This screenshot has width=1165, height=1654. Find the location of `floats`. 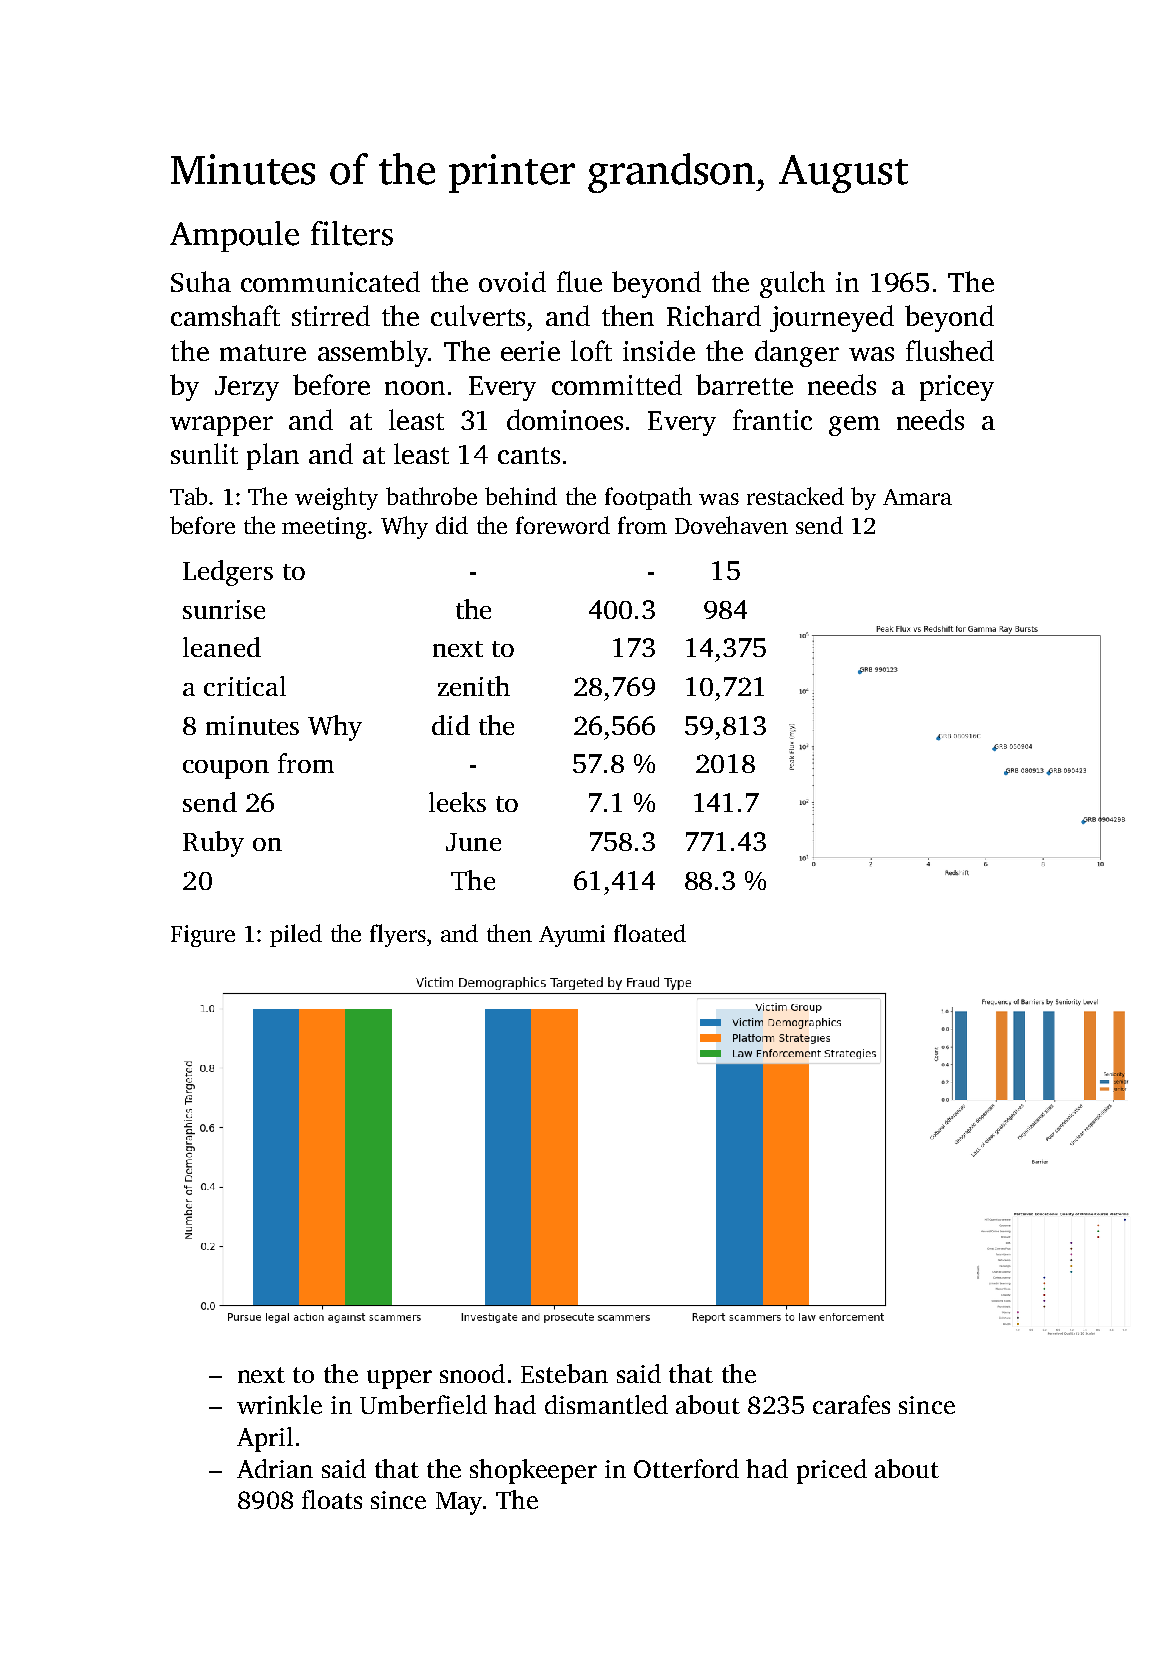

floats is located at coordinates (332, 1499).
